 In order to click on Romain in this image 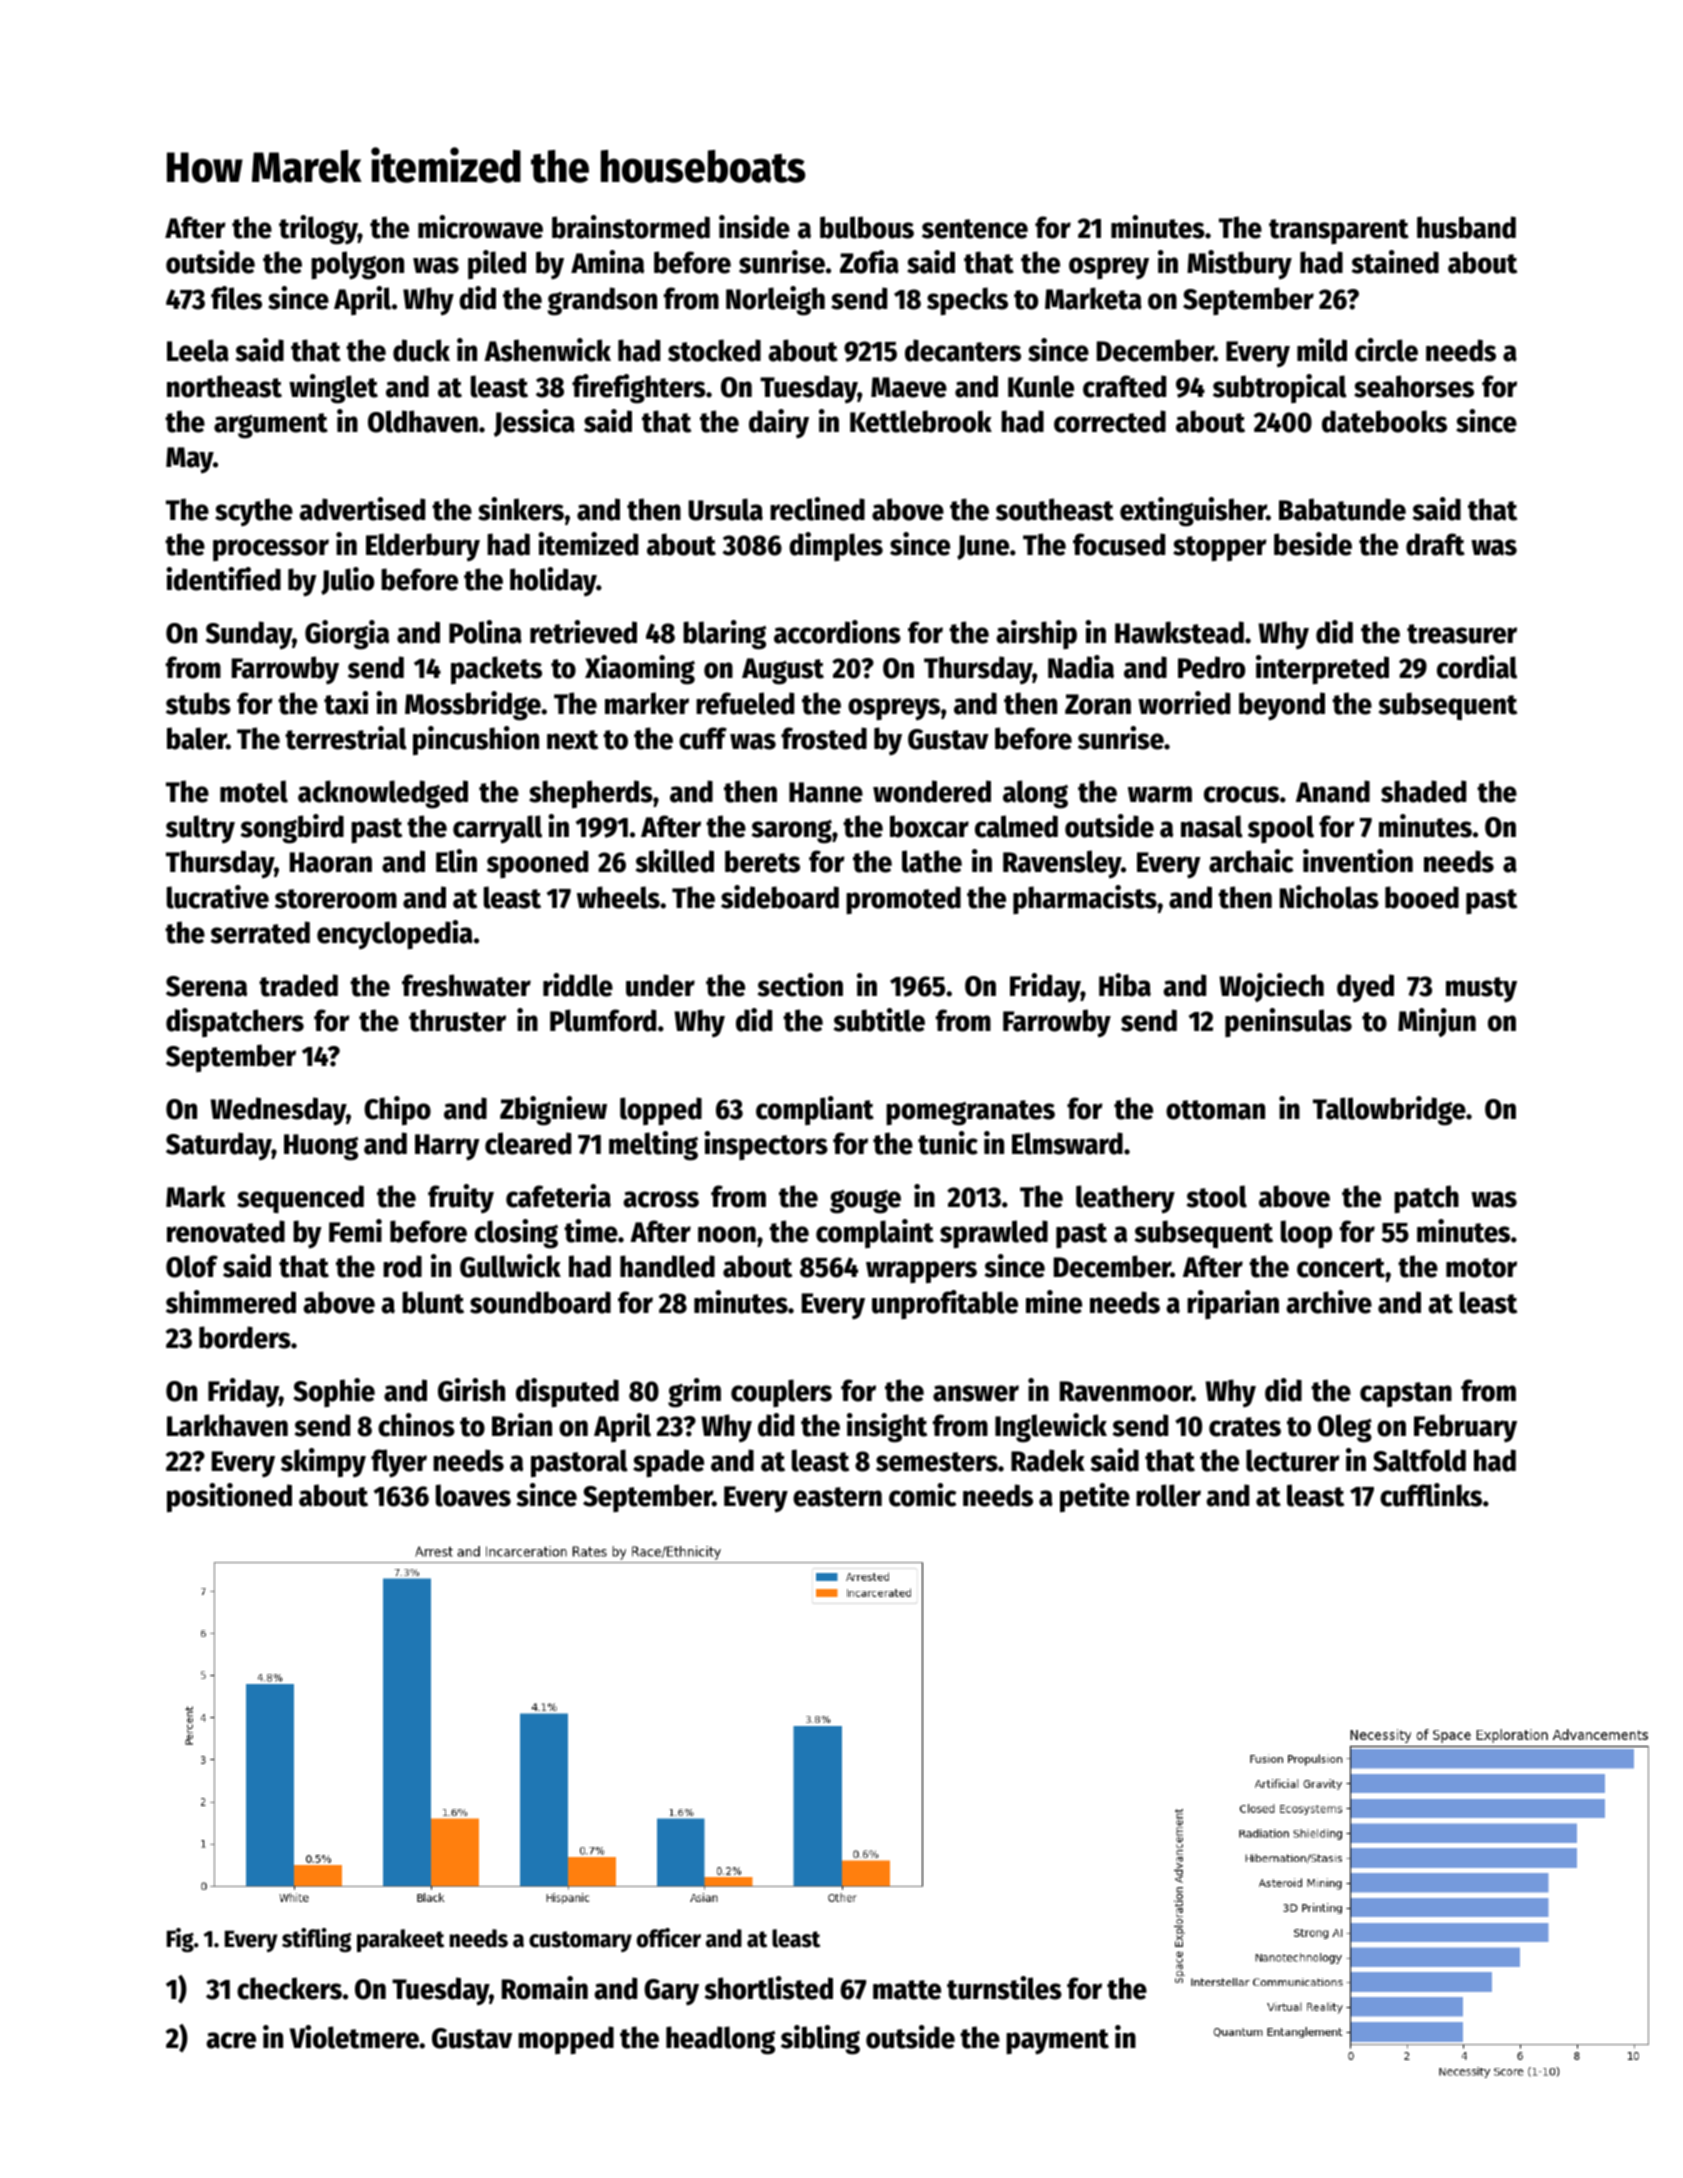, I will do `click(545, 1988)`.
